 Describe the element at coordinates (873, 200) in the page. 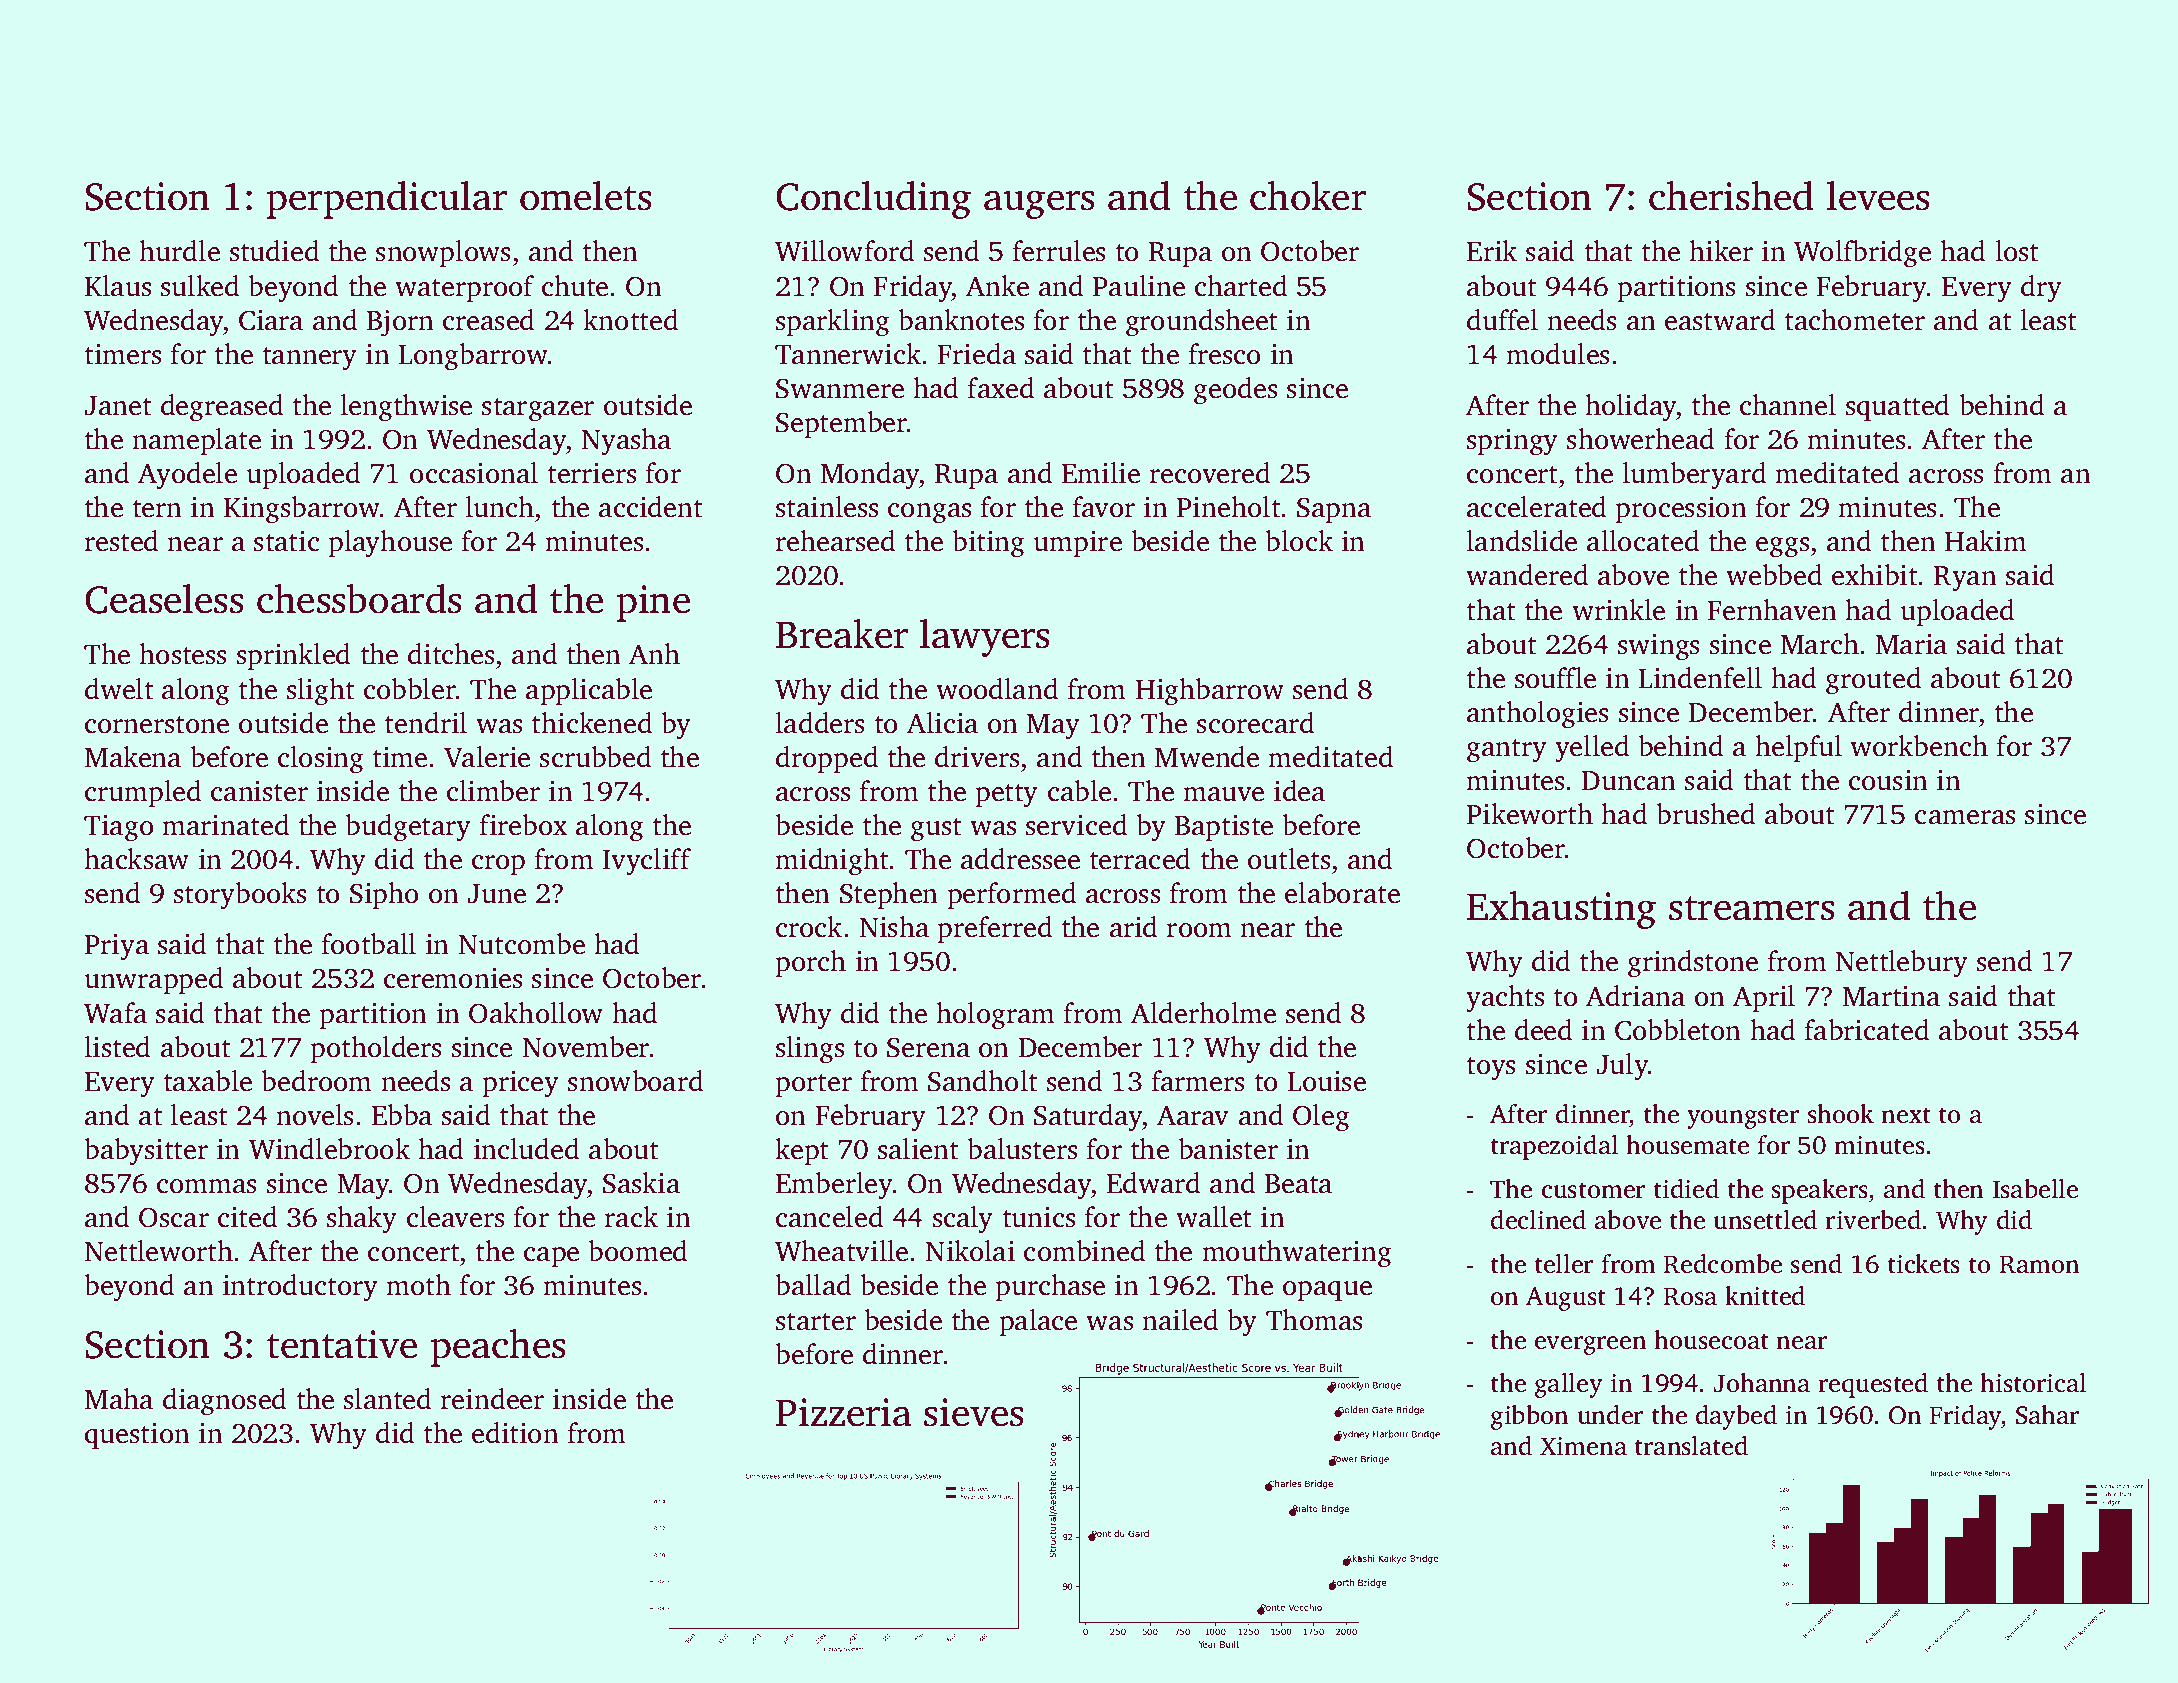

I see `Concluding` at that location.
